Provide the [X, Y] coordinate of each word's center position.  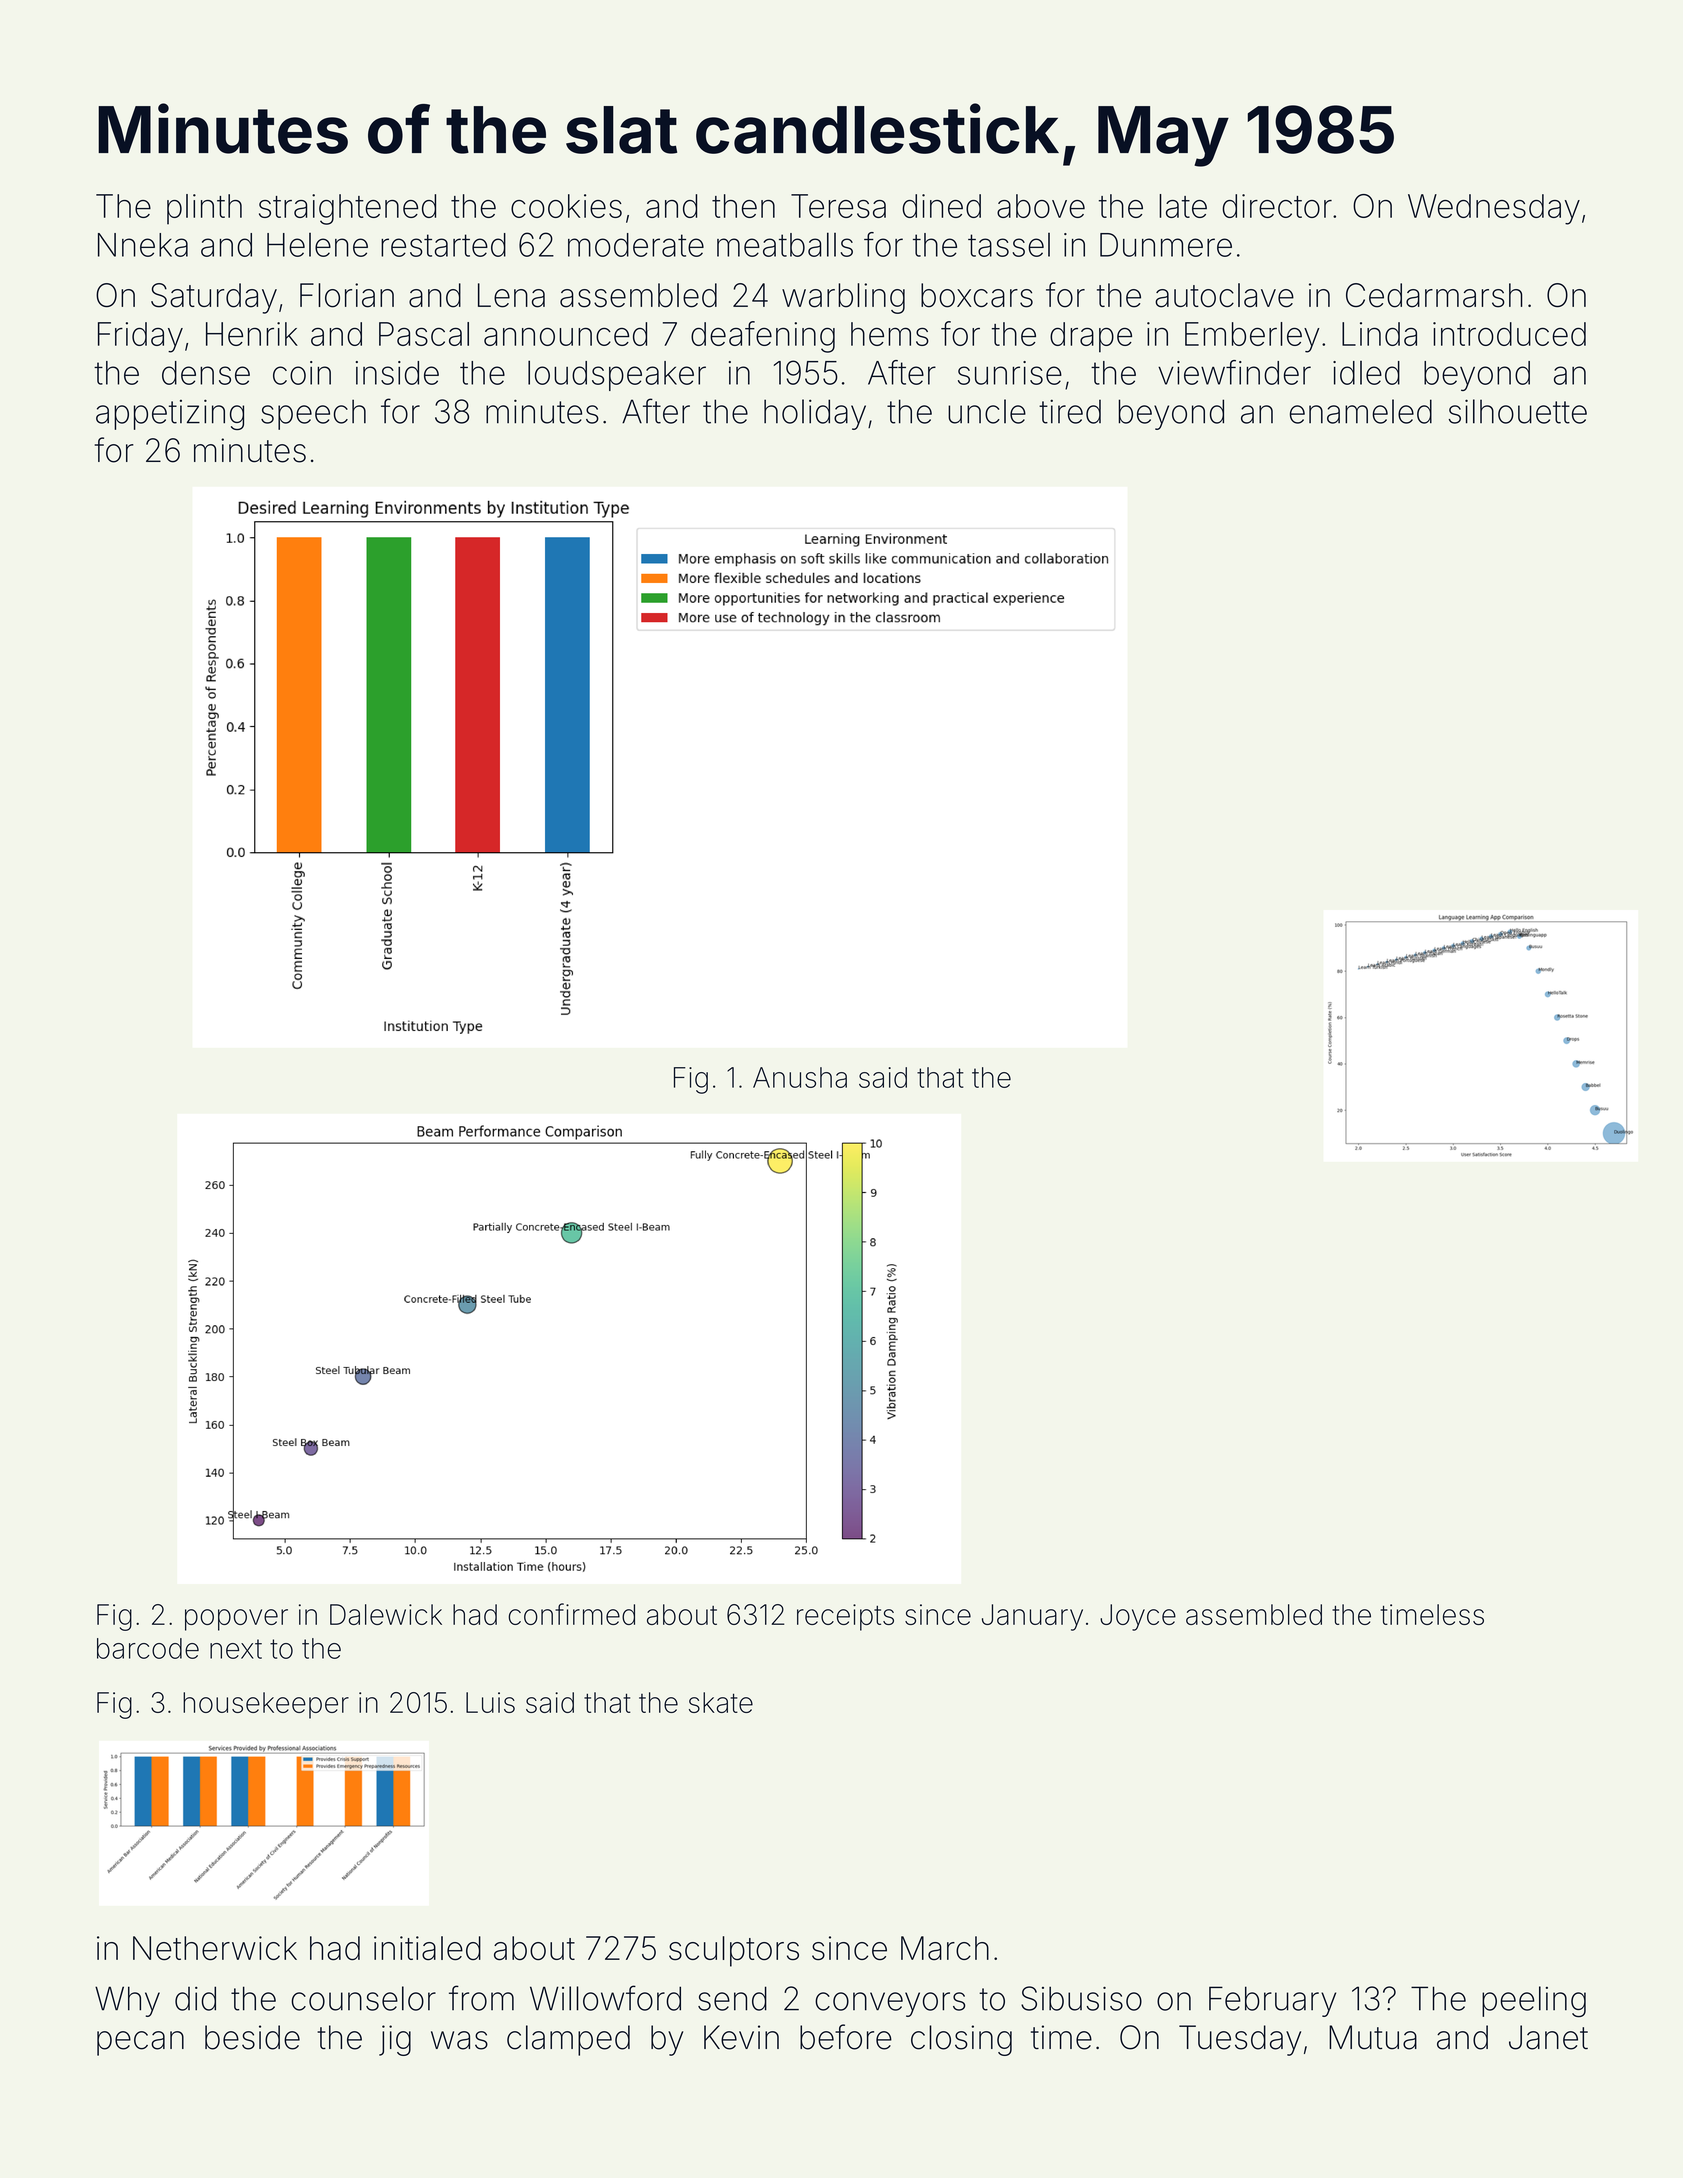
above [1041, 206]
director [1277, 206]
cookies [566, 206]
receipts [845, 1617]
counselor [363, 1998]
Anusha [800, 1077]
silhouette [1518, 411]
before [846, 2037]
